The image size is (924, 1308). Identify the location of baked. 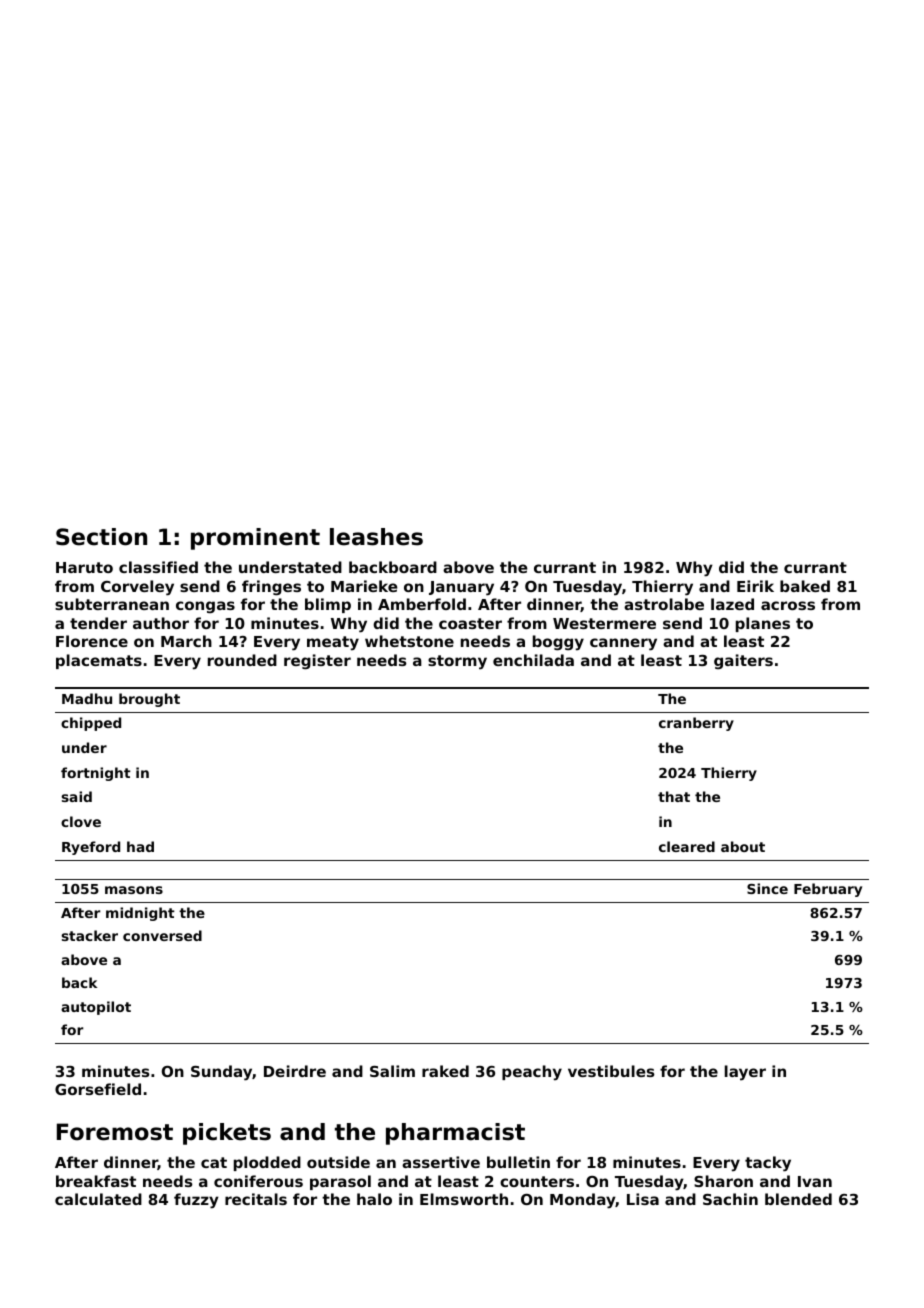
(805, 586).
